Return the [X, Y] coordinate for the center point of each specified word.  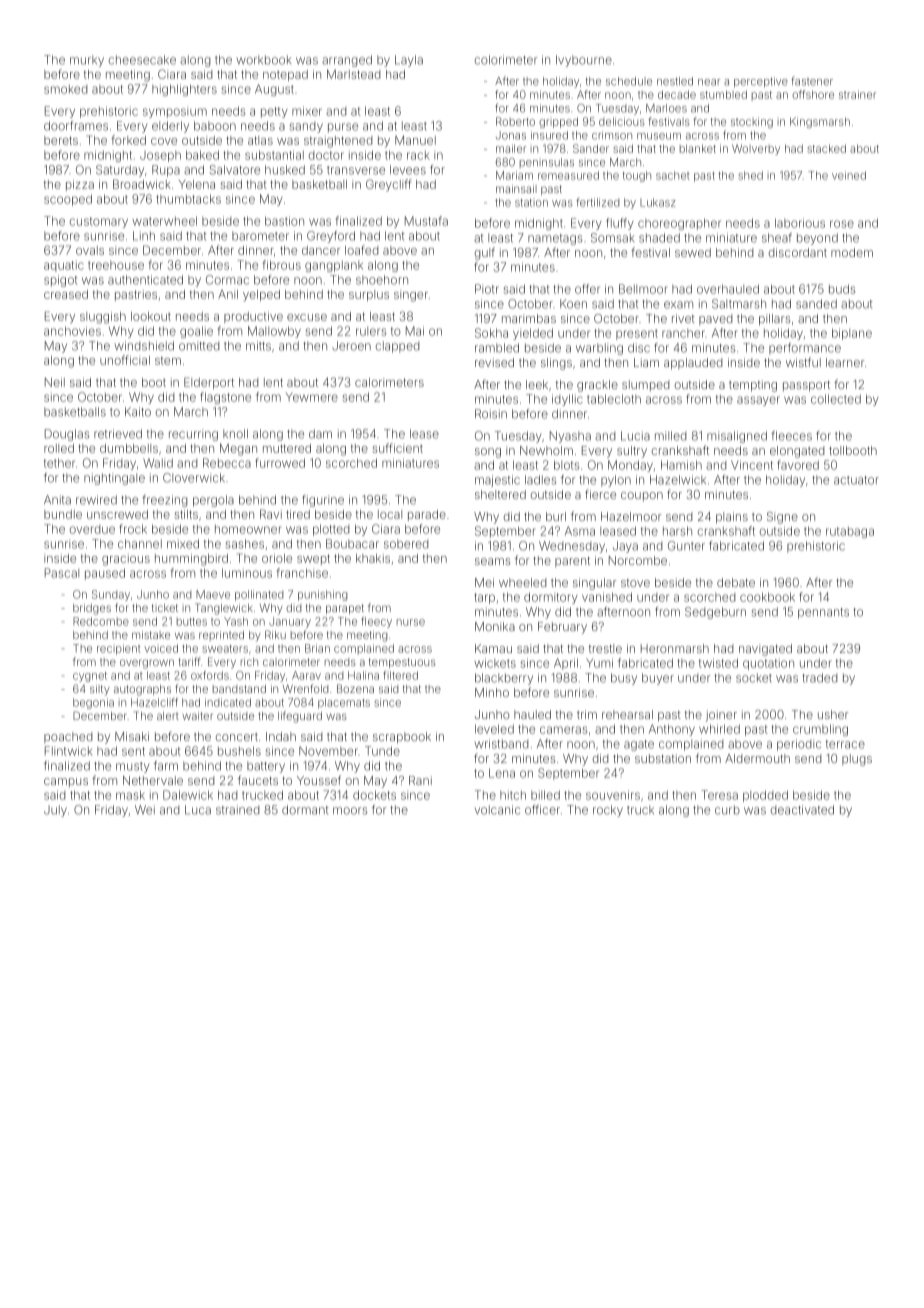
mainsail [516, 189]
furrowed [280, 463]
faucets [258, 780]
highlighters [184, 90]
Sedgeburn [715, 613]
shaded [659, 238]
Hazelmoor [631, 516]
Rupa [166, 171]
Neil [55, 382]
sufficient [397, 448]
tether [59, 463]
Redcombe [101, 621]
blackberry [504, 679]
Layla [409, 61]
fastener [812, 81]
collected [836, 399]
